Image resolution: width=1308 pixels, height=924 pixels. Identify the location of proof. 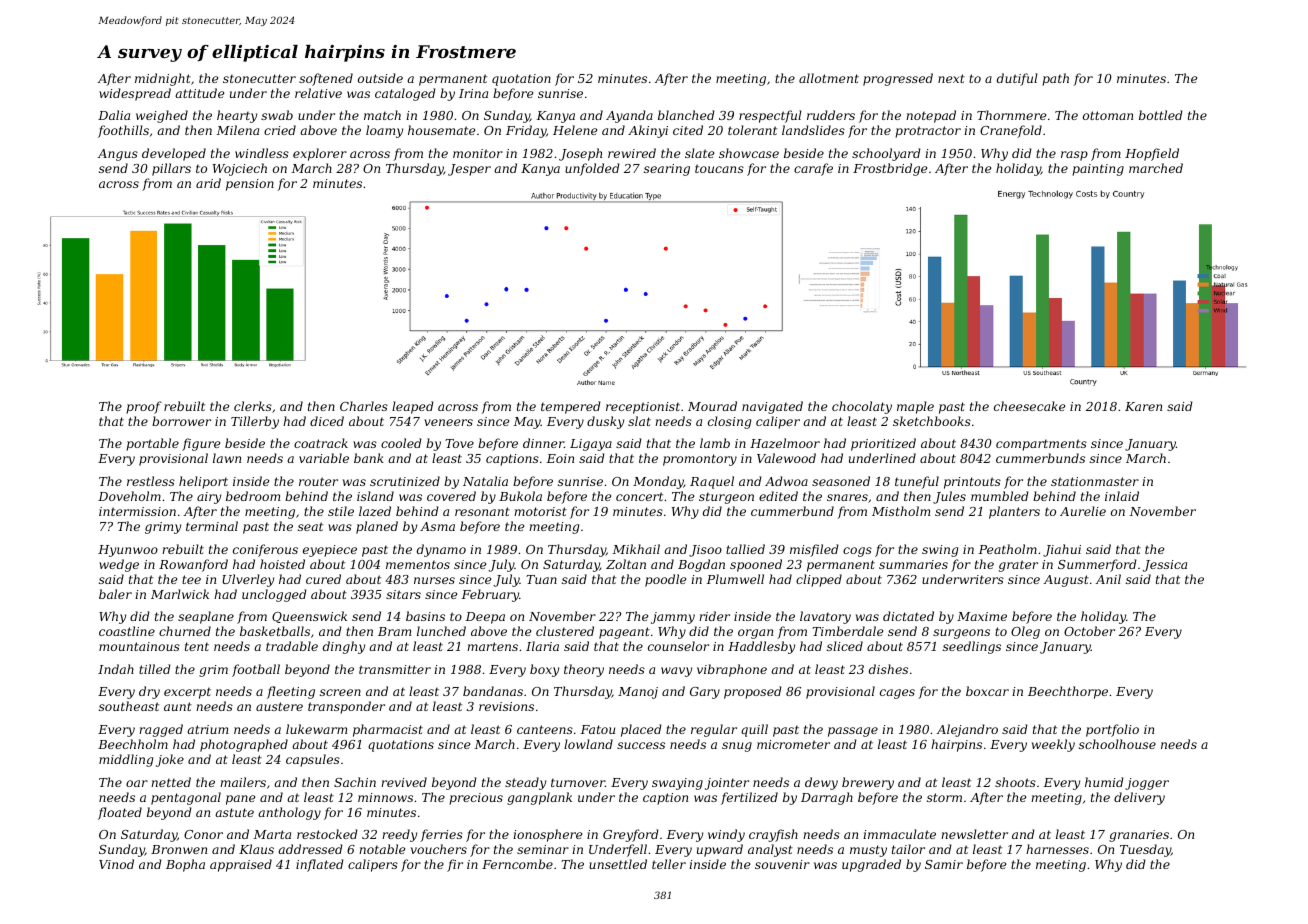
(144, 407).
